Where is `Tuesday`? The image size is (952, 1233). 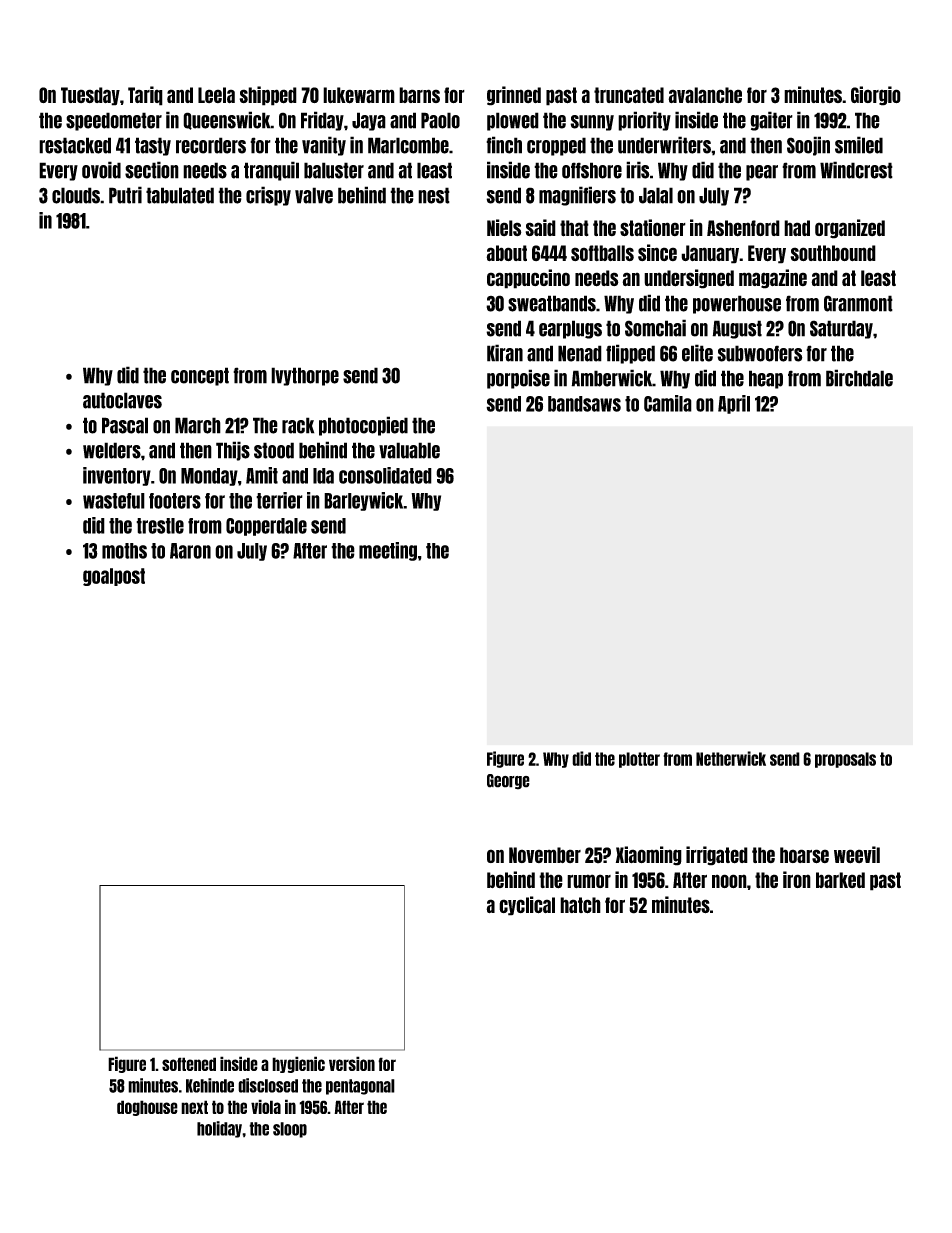 Tuesday is located at coordinates (90, 96).
